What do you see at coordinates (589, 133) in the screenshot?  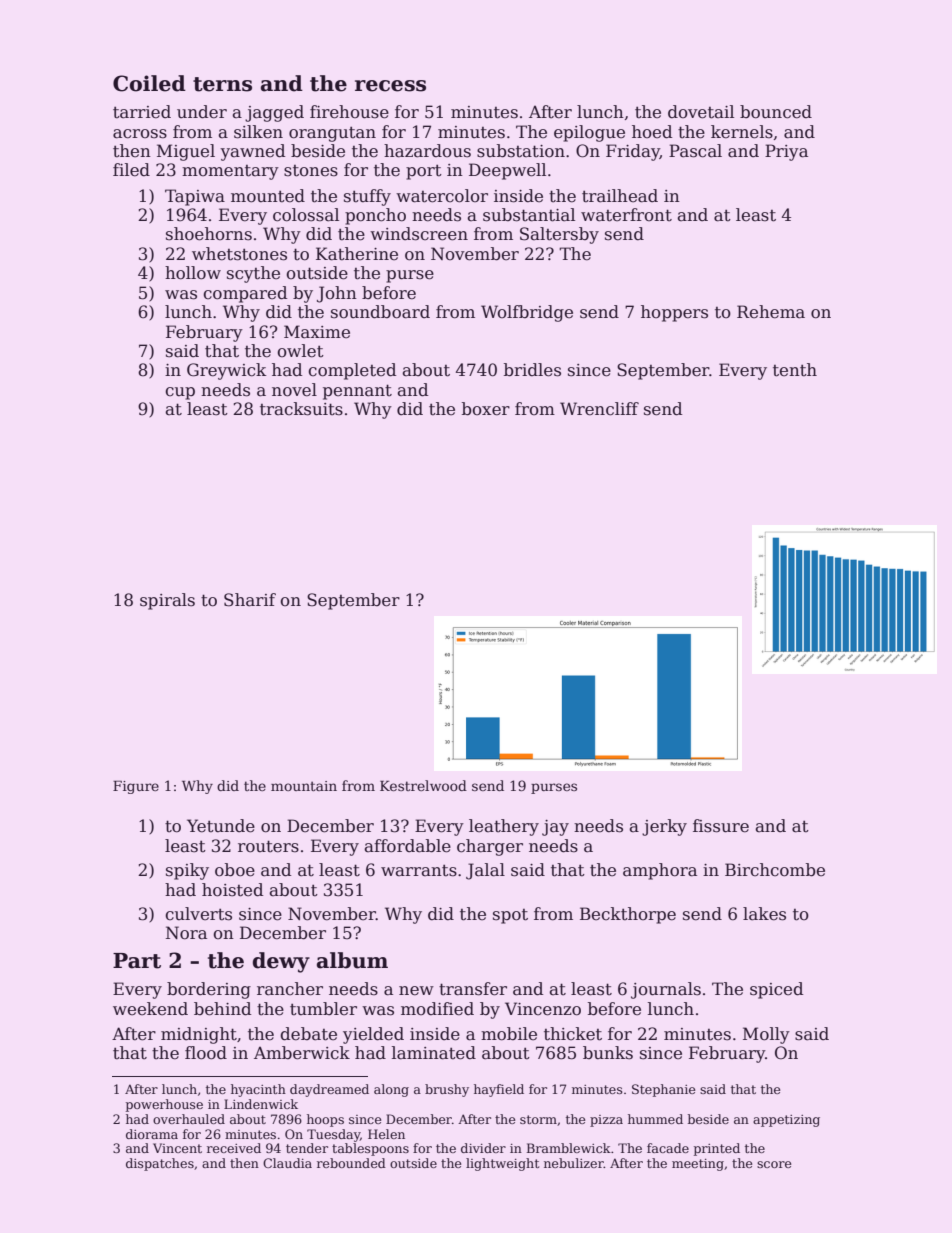 I see `epilogue` at bounding box center [589, 133].
